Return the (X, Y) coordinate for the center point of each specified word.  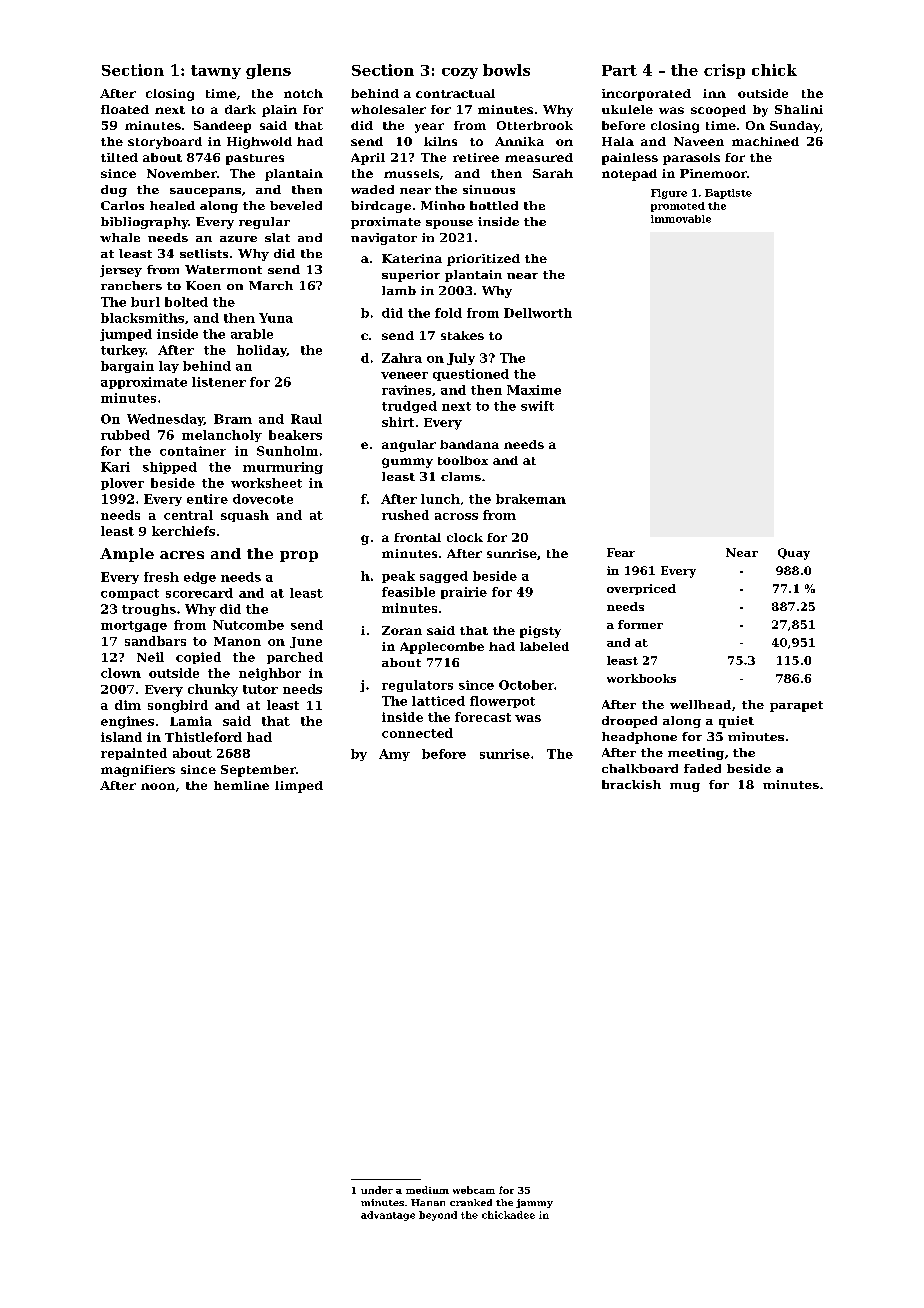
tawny (216, 72)
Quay (794, 554)
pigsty (540, 632)
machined (765, 141)
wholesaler (388, 109)
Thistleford (203, 737)
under (377, 1190)
